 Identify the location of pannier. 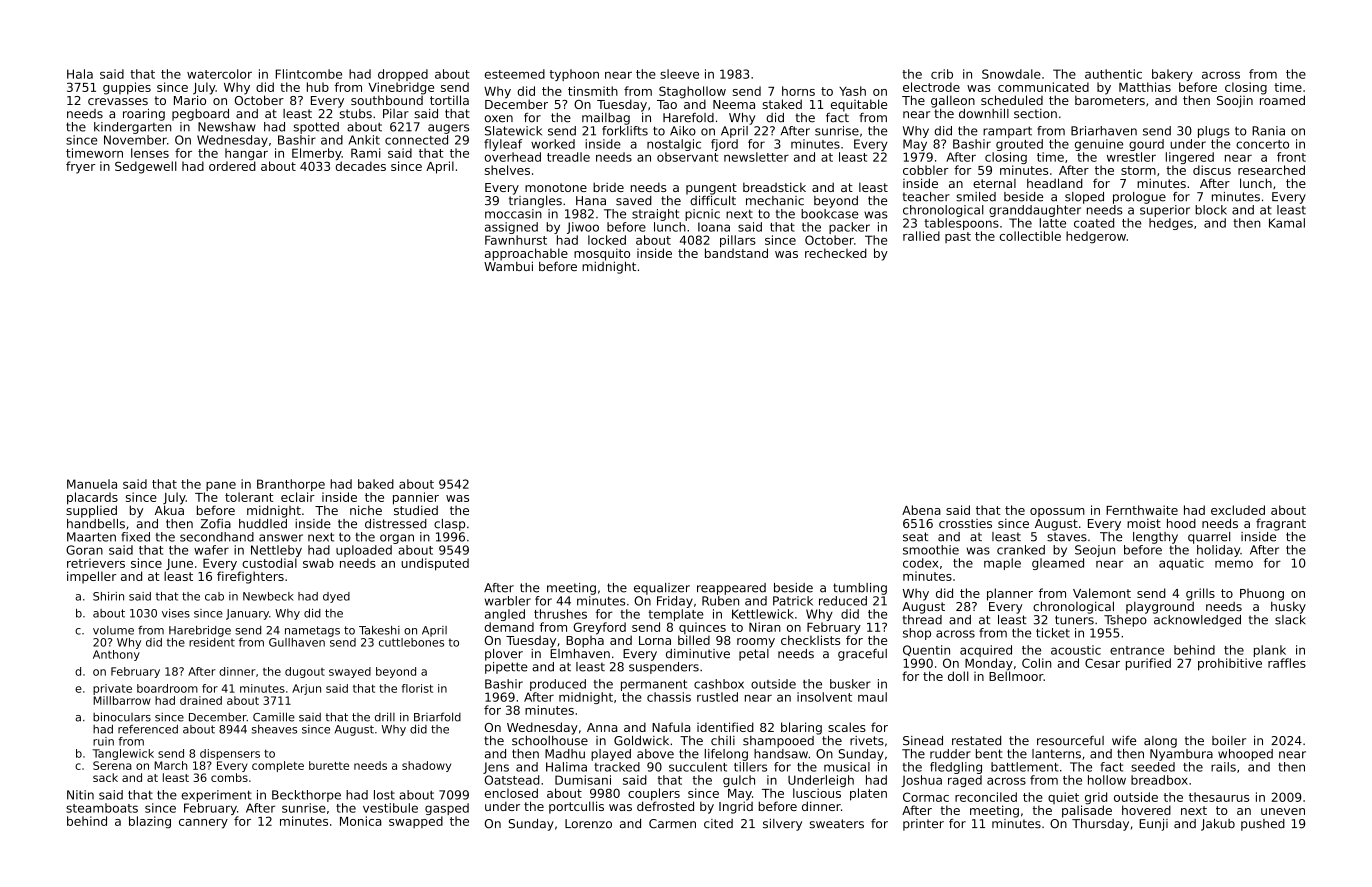
(416, 498).
